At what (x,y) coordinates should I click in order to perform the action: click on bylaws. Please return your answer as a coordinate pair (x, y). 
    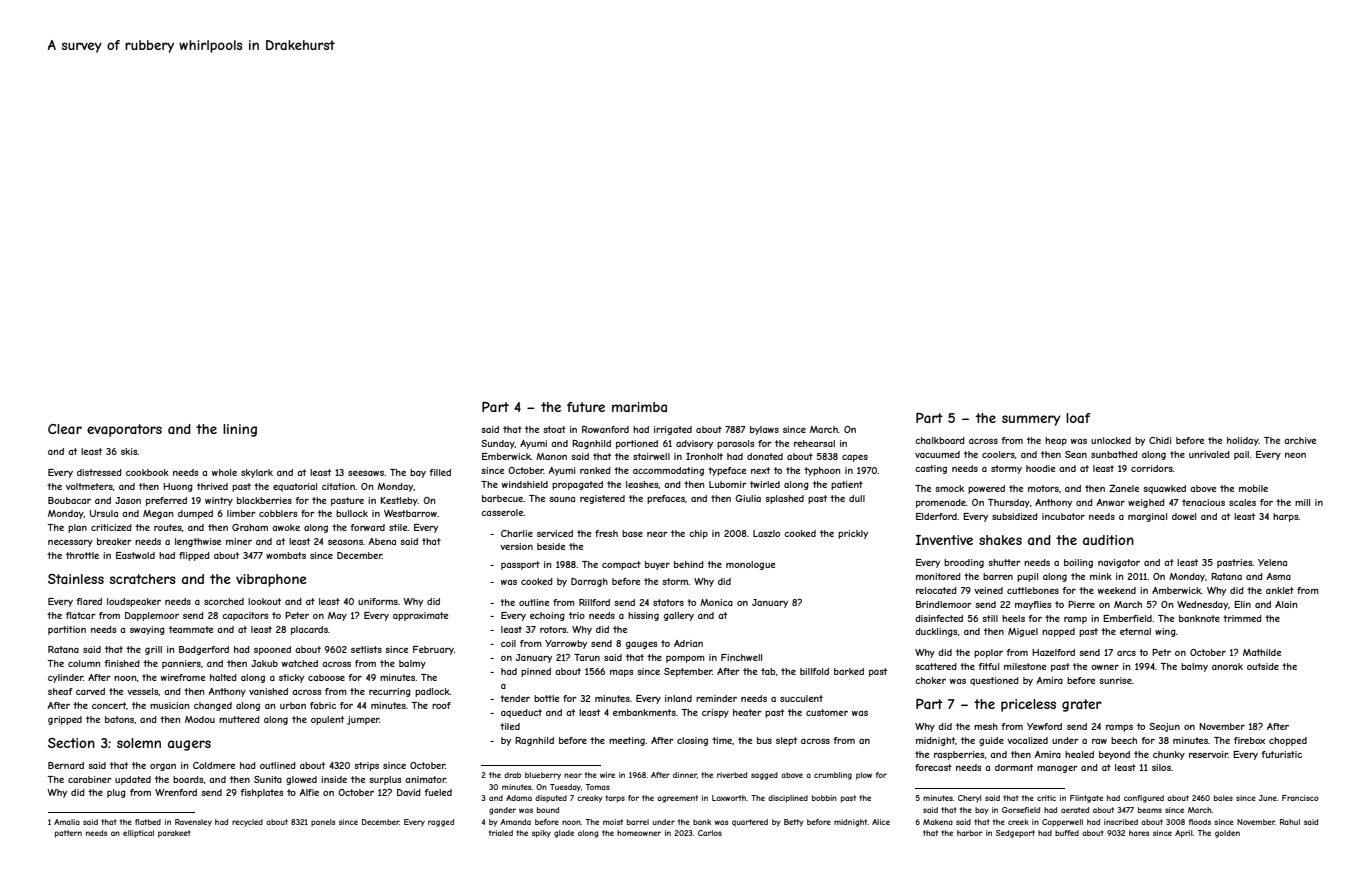
    Looking at the image, I should click on (764, 430).
